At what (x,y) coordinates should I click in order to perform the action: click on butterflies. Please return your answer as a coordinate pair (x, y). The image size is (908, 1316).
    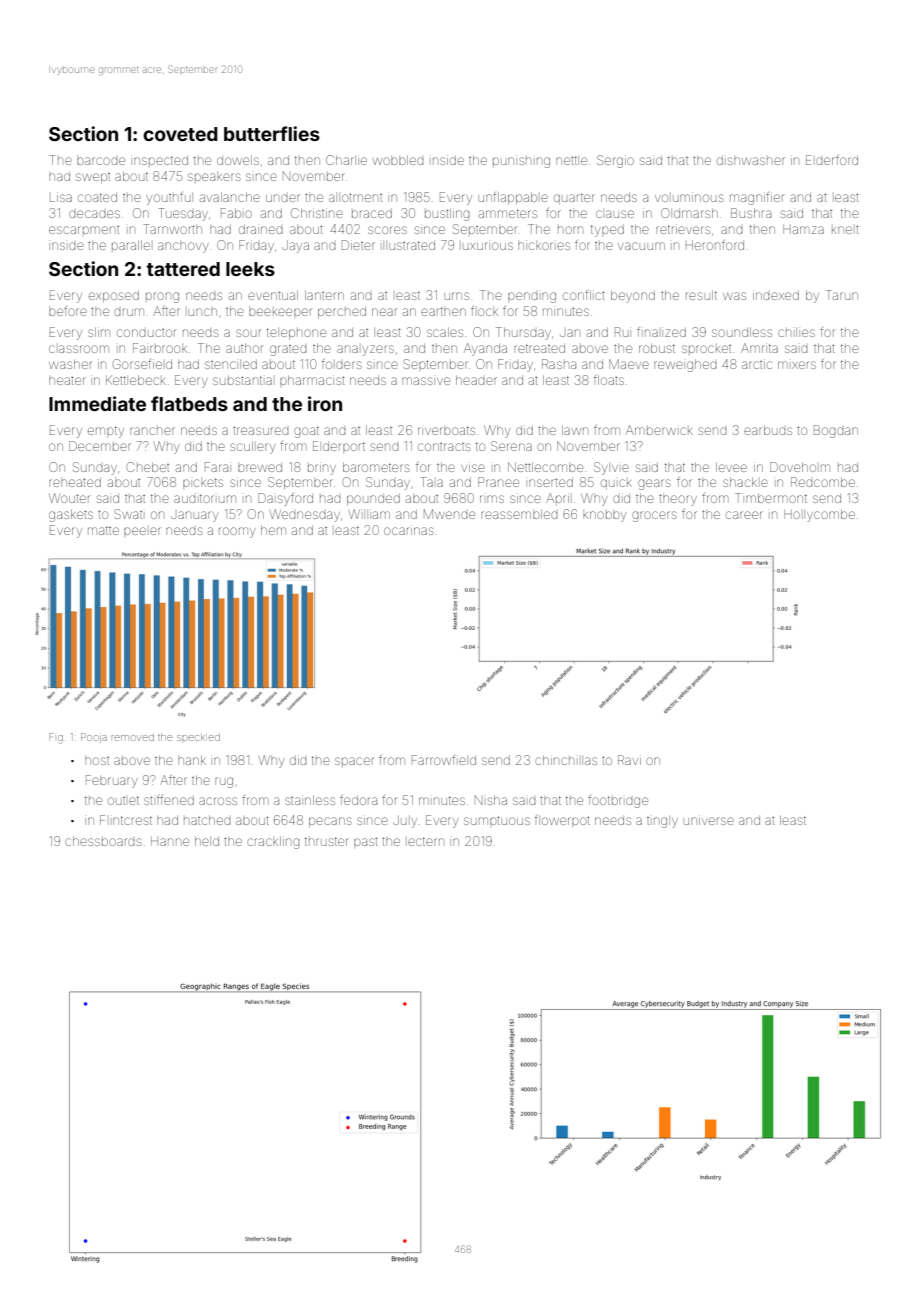
    Looking at the image, I should click on (272, 133).
